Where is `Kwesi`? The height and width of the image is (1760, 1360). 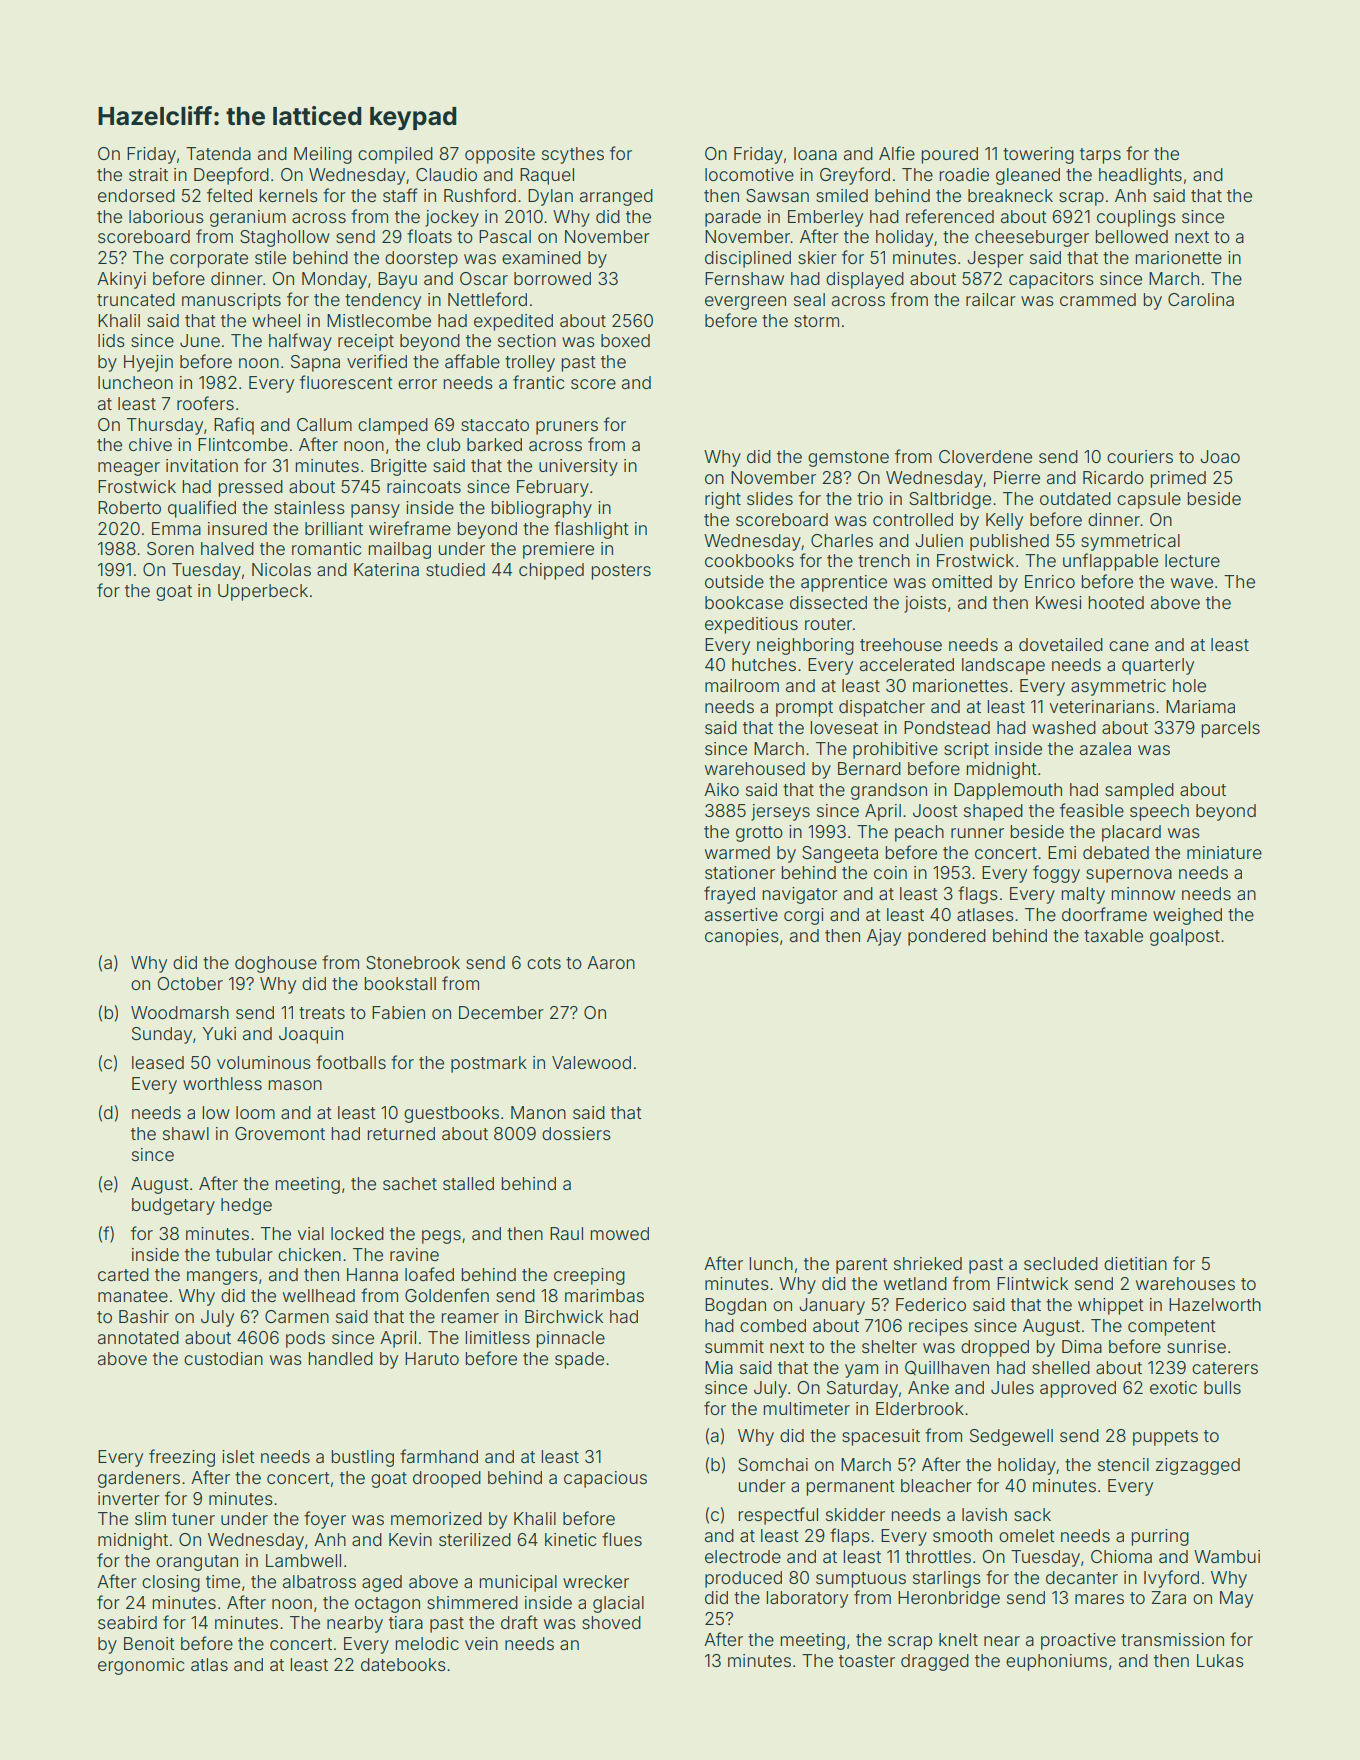
Kwesi is located at coordinates (1059, 602).
